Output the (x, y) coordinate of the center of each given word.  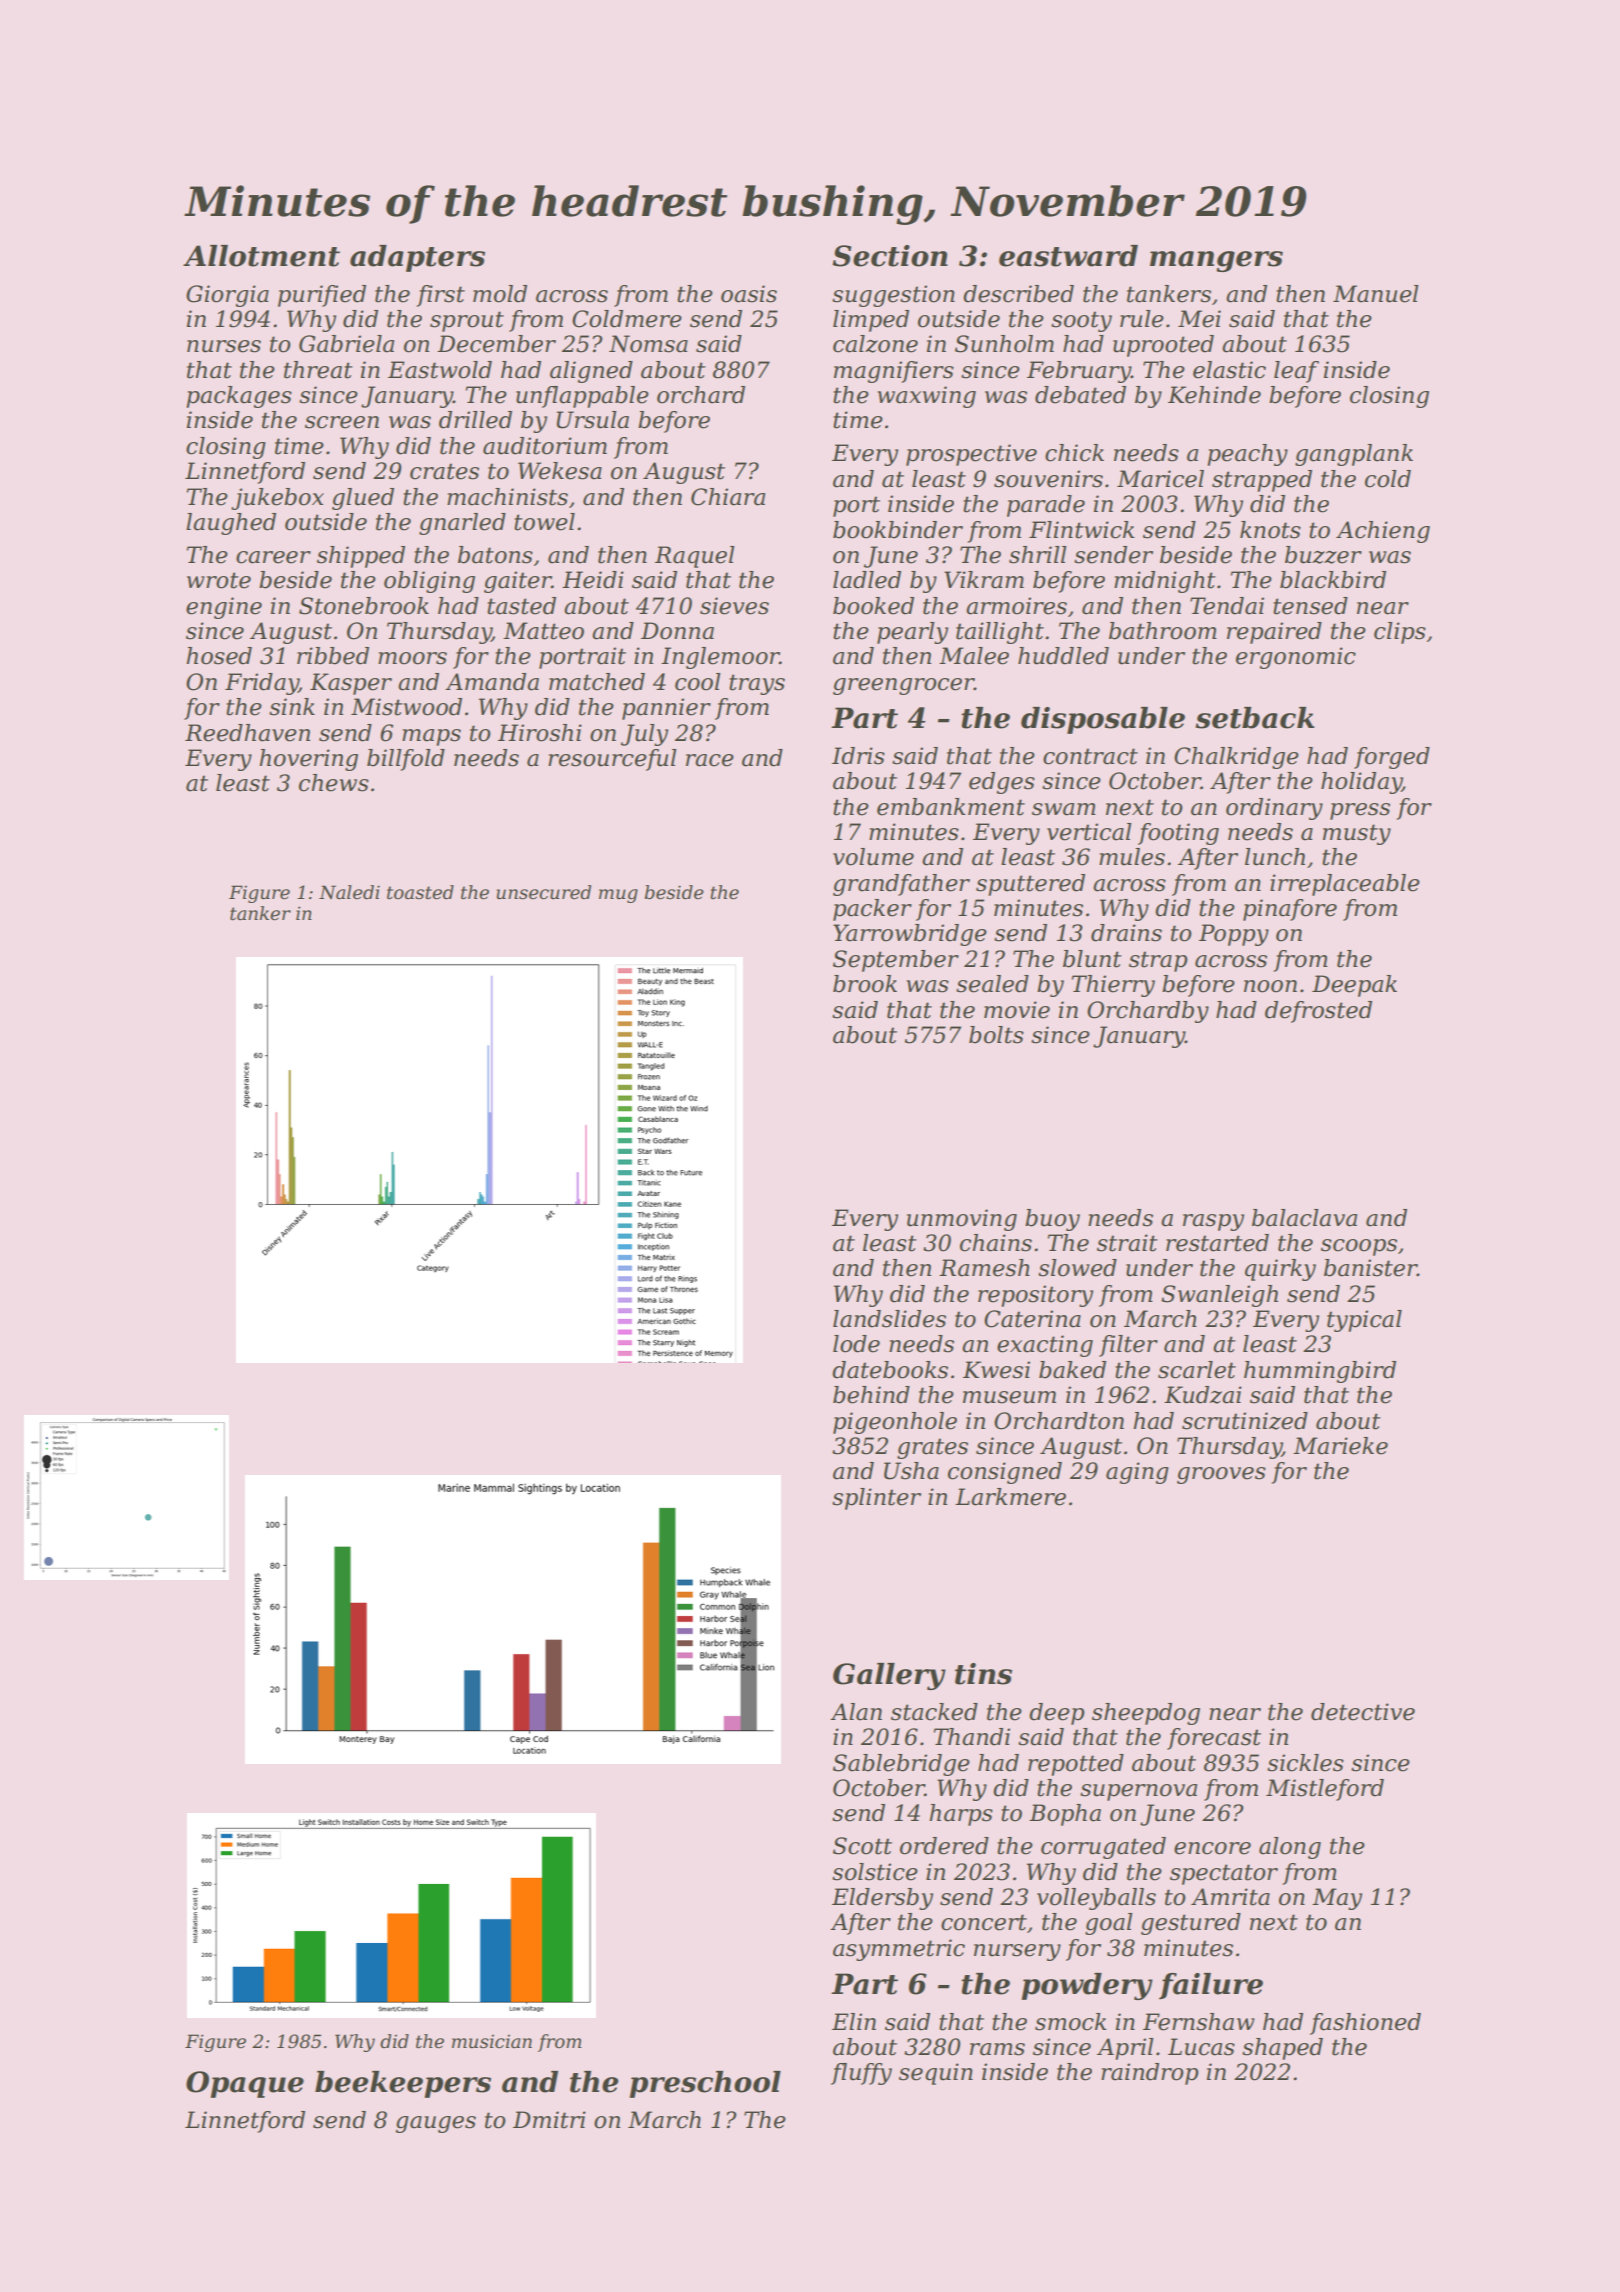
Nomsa (648, 344)
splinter (876, 1499)
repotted (1076, 1765)
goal (1109, 1924)
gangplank (1354, 455)
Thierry (1113, 986)
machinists (507, 497)
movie (1017, 1010)
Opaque (245, 2084)
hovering (308, 760)
